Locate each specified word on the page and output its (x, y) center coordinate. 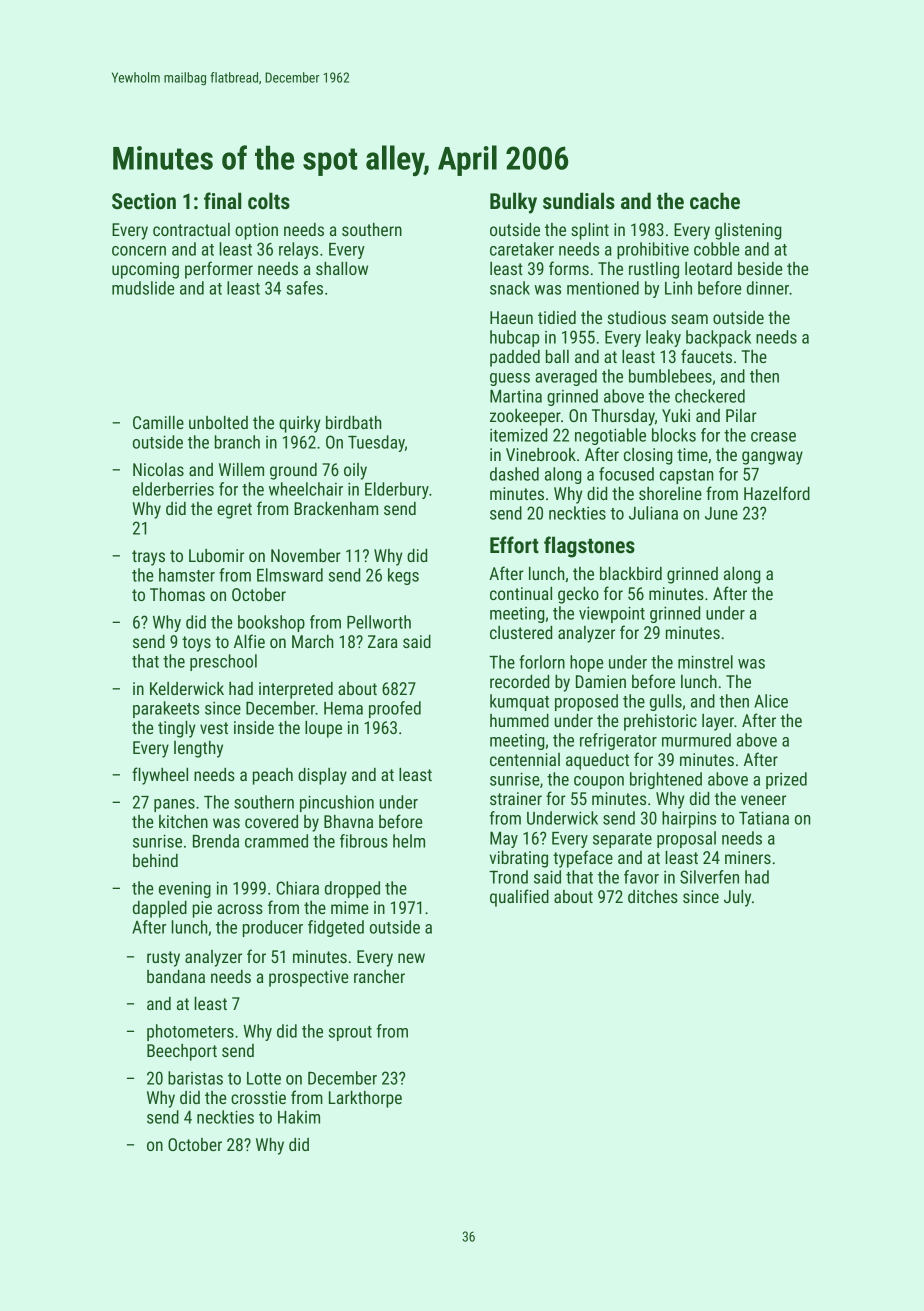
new (411, 958)
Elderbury (397, 490)
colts (269, 201)
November (306, 555)
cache (715, 201)
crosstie (258, 1097)
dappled (160, 909)
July (737, 898)
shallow (342, 268)
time (692, 454)
